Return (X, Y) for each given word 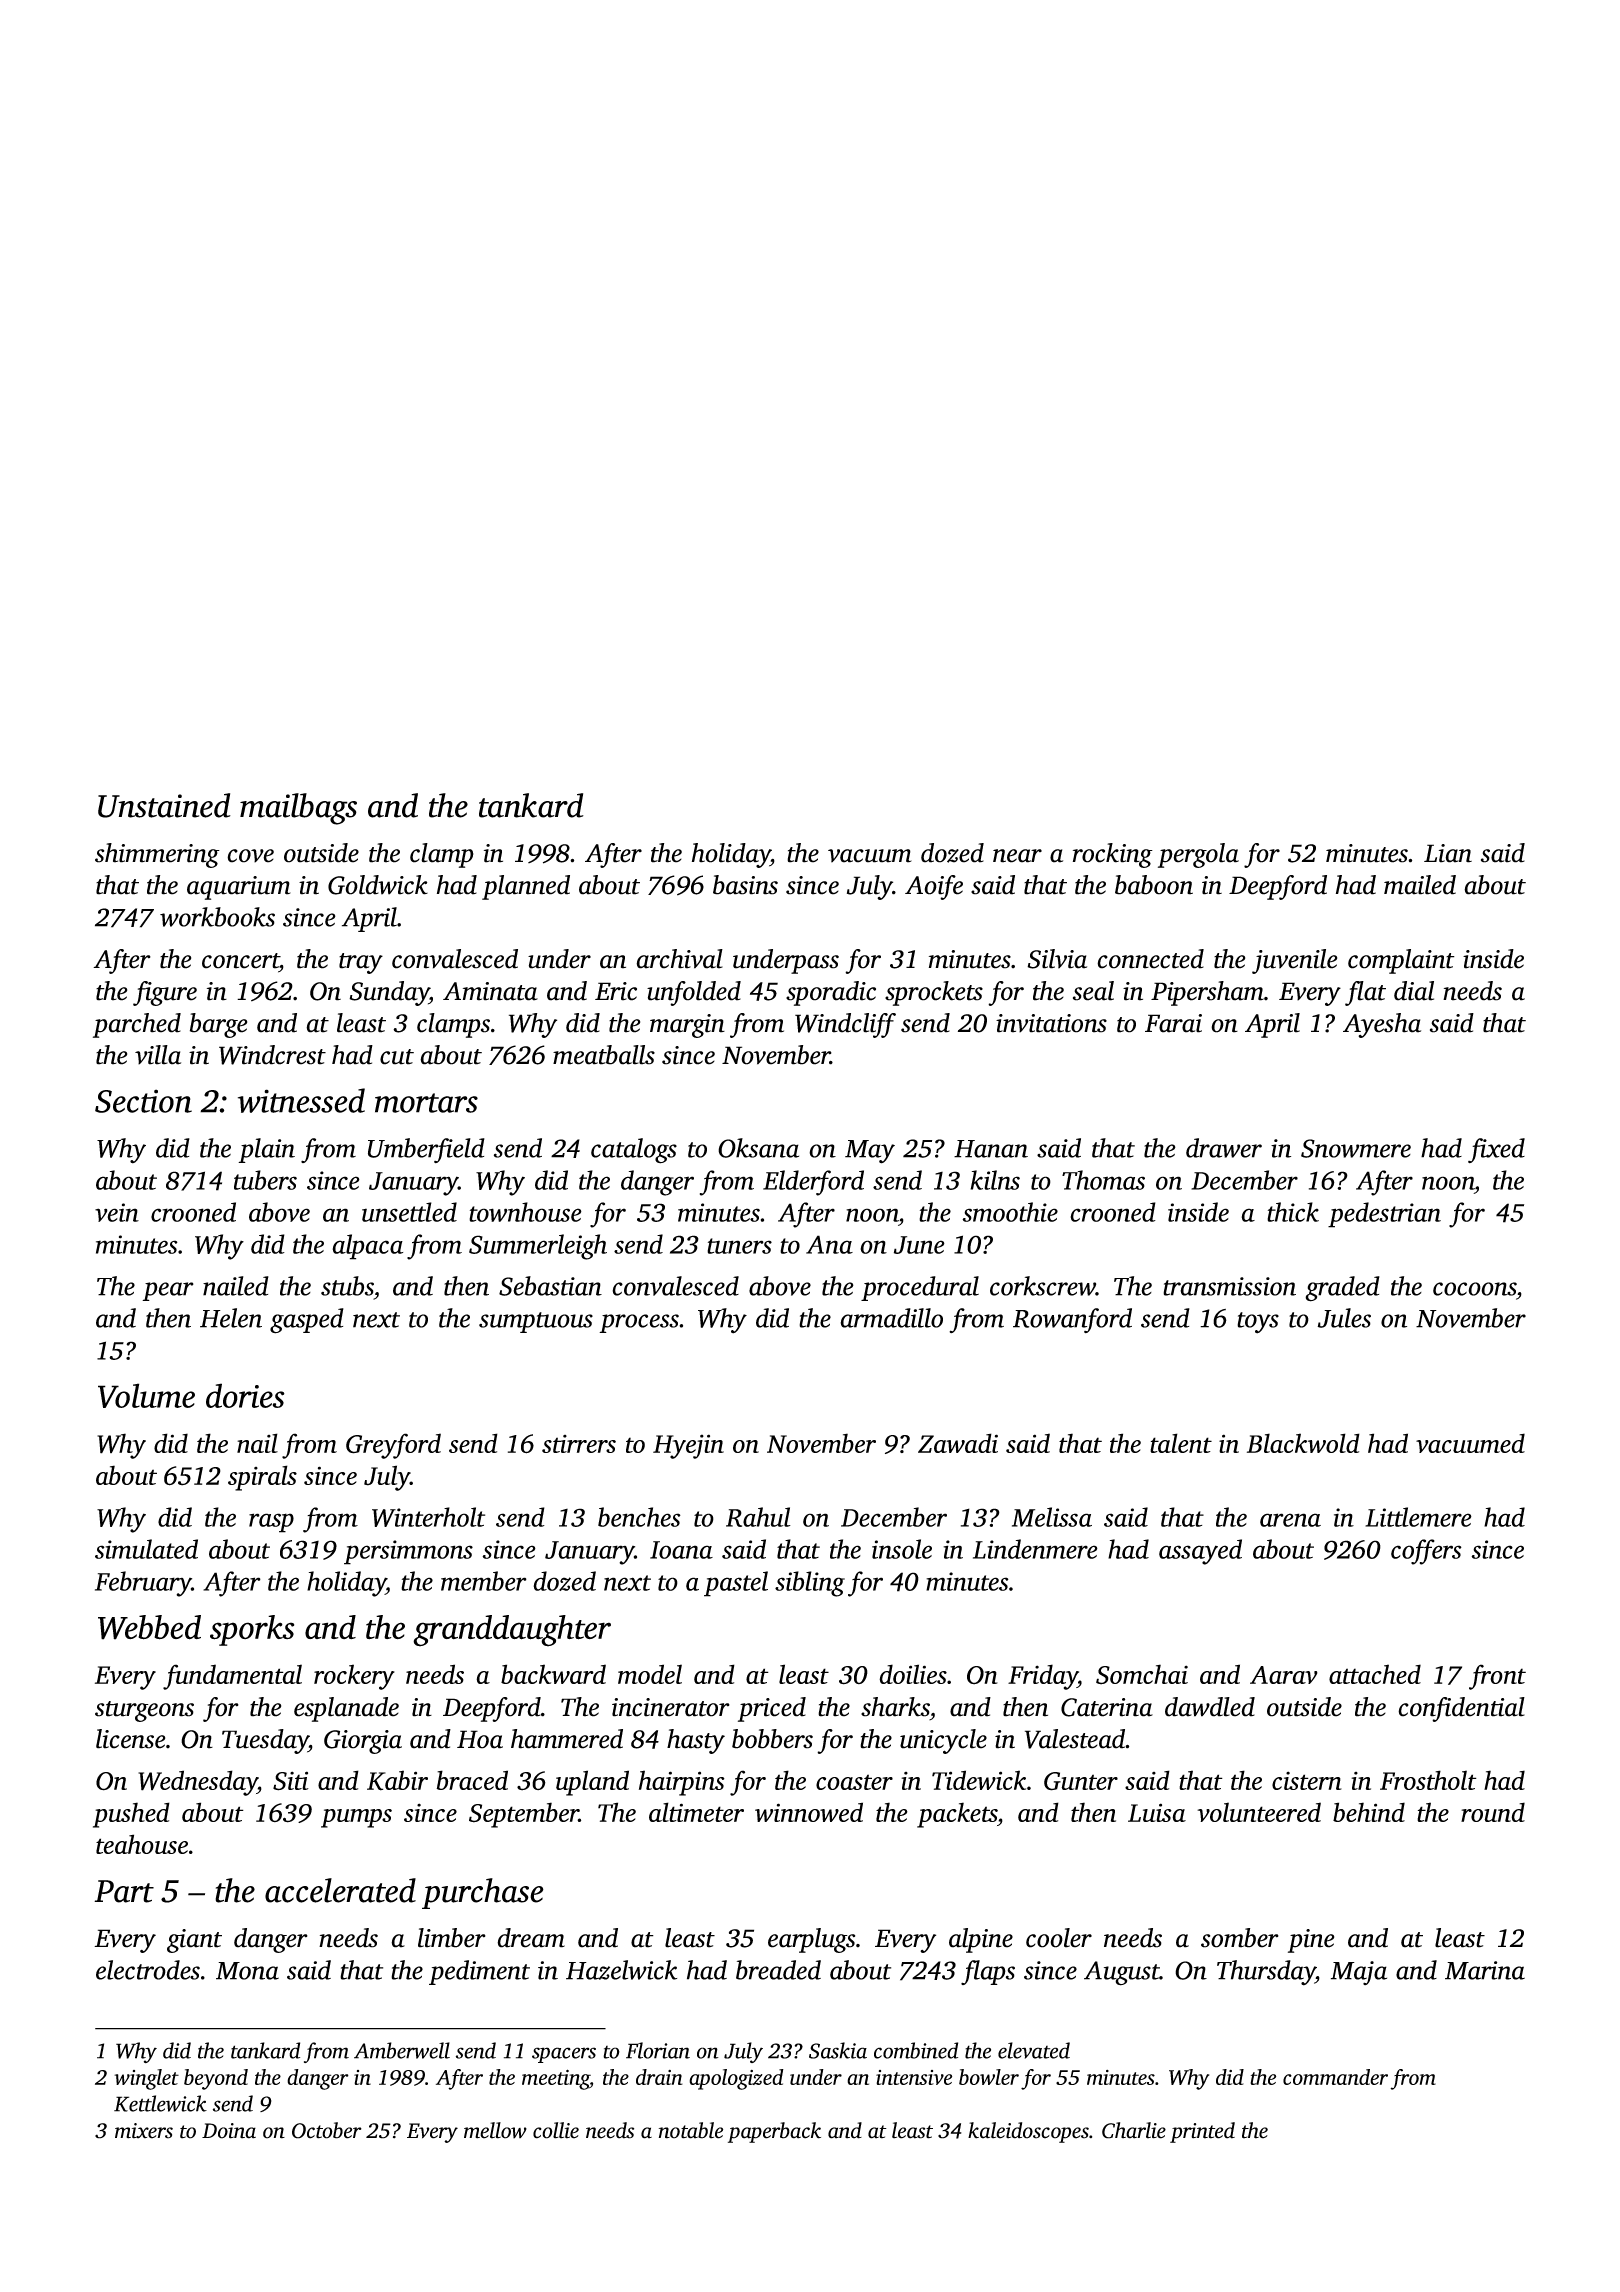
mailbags (298, 809)
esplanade (346, 1709)
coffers (1426, 1552)
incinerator (671, 1707)
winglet (146, 2079)
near (1017, 856)
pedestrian (1384, 1215)
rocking (1113, 855)
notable (691, 2130)
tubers (265, 1180)
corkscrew (1043, 1286)
